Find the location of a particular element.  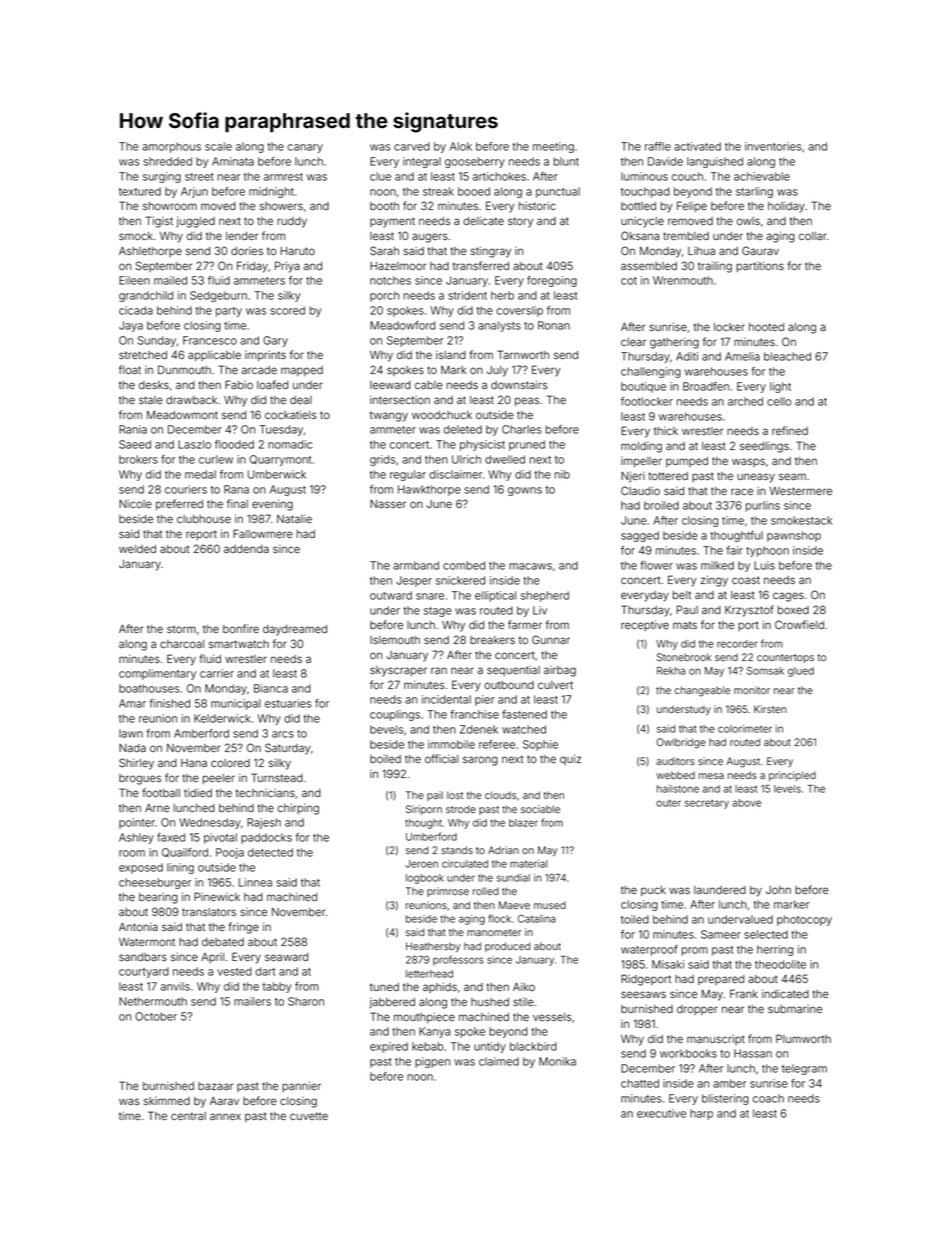

inventories is located at coordinates (773, 146).
